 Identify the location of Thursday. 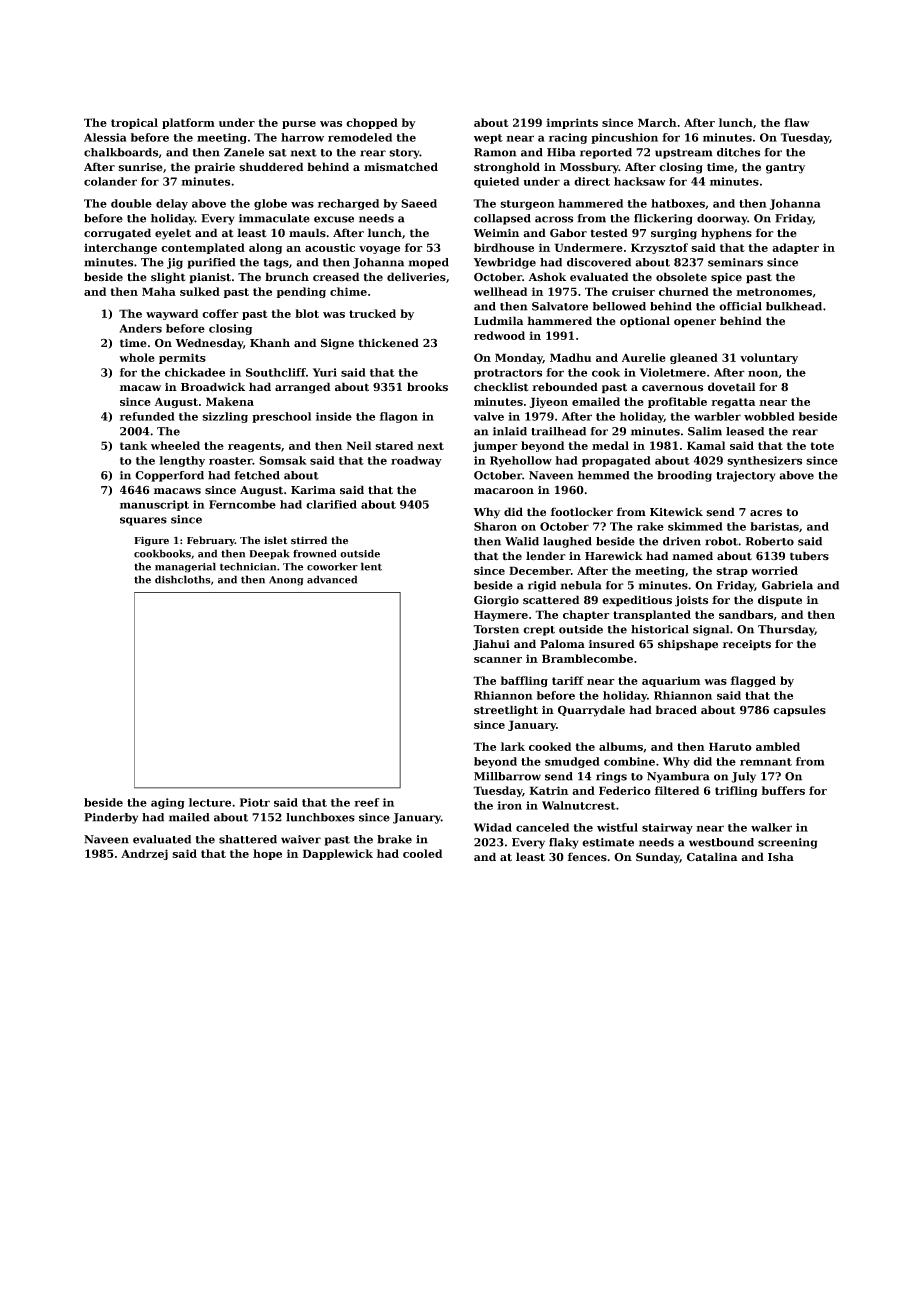
(786, 630).
